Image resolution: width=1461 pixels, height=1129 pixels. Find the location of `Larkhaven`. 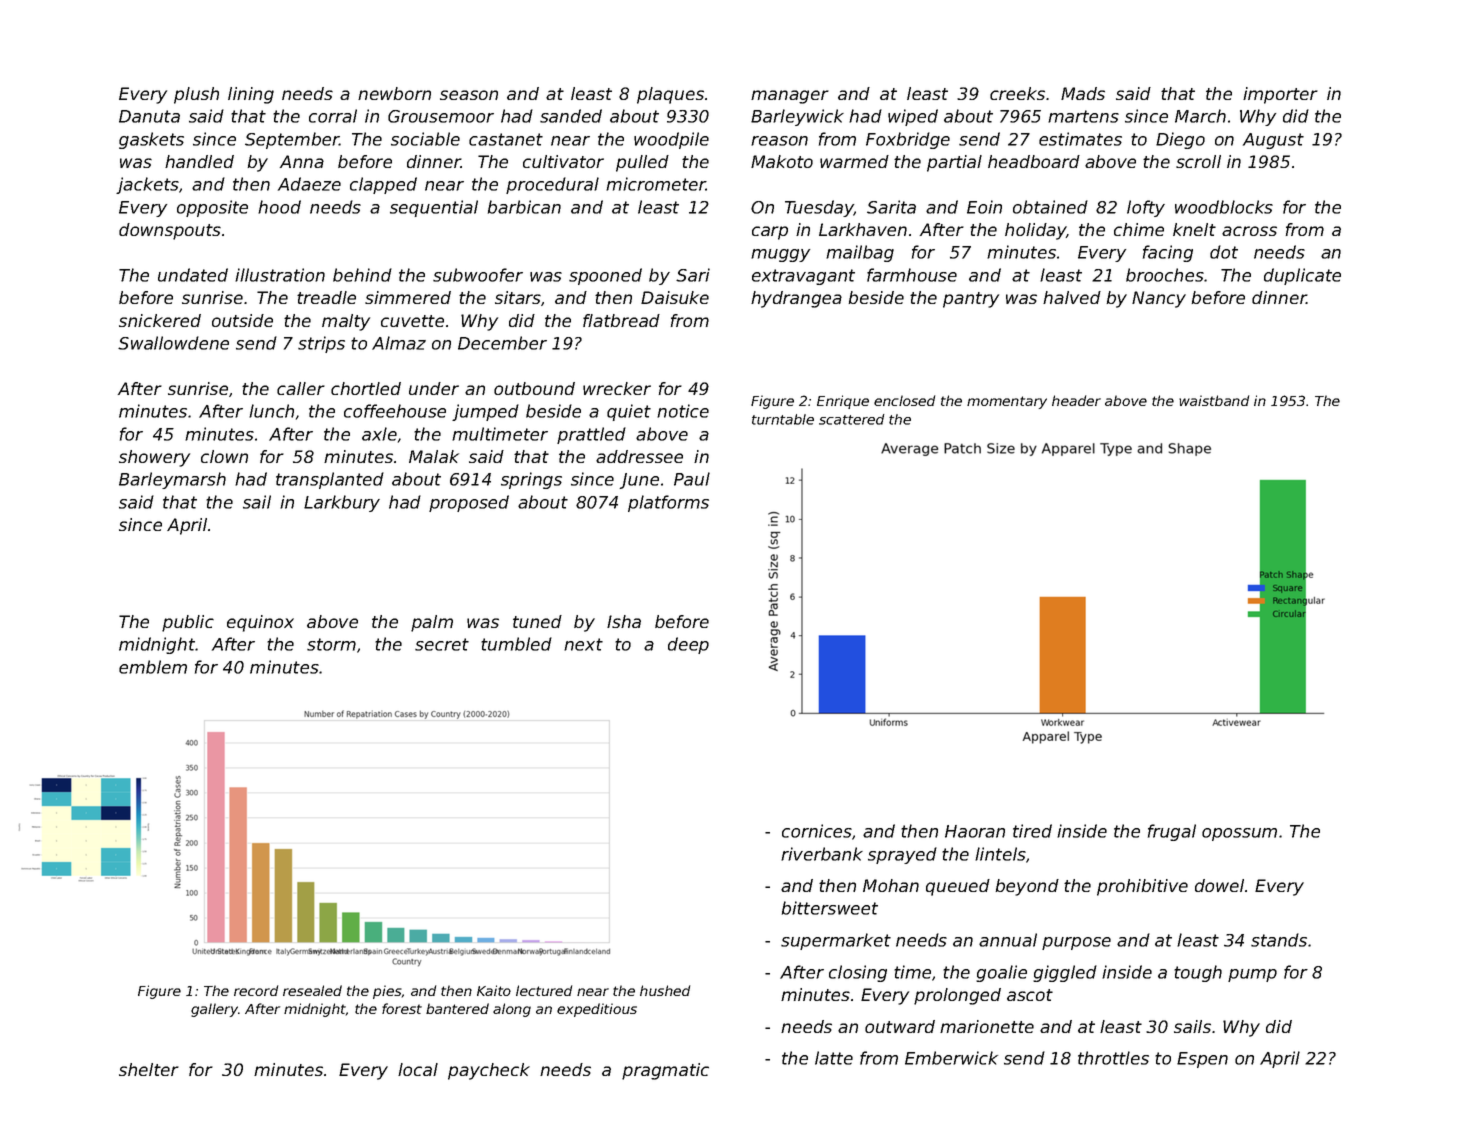

Larkhaven is located at coordinates (863, 229).
